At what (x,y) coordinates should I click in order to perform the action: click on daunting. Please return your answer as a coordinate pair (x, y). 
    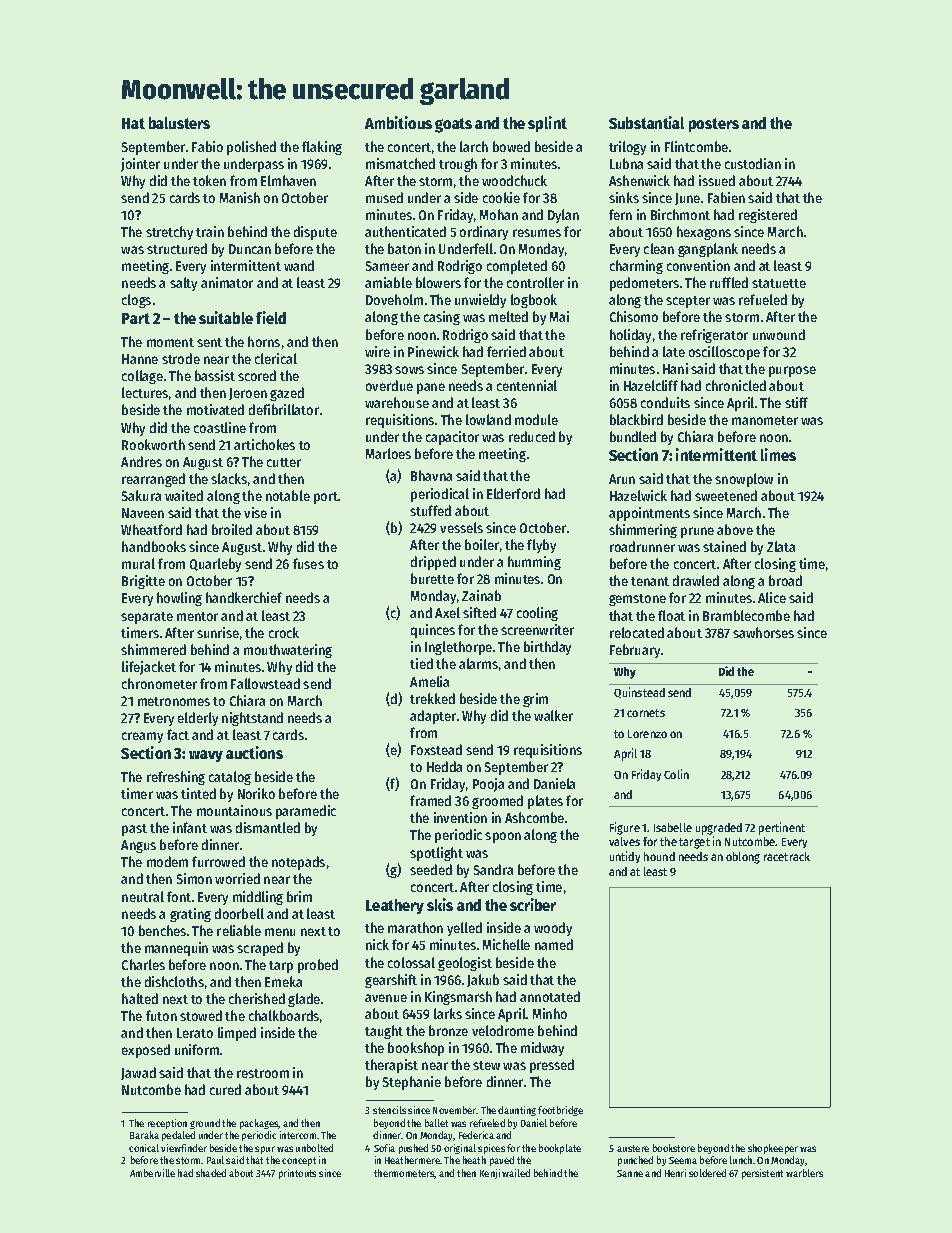
    Looking at the image, I should click on (517, 1111).
